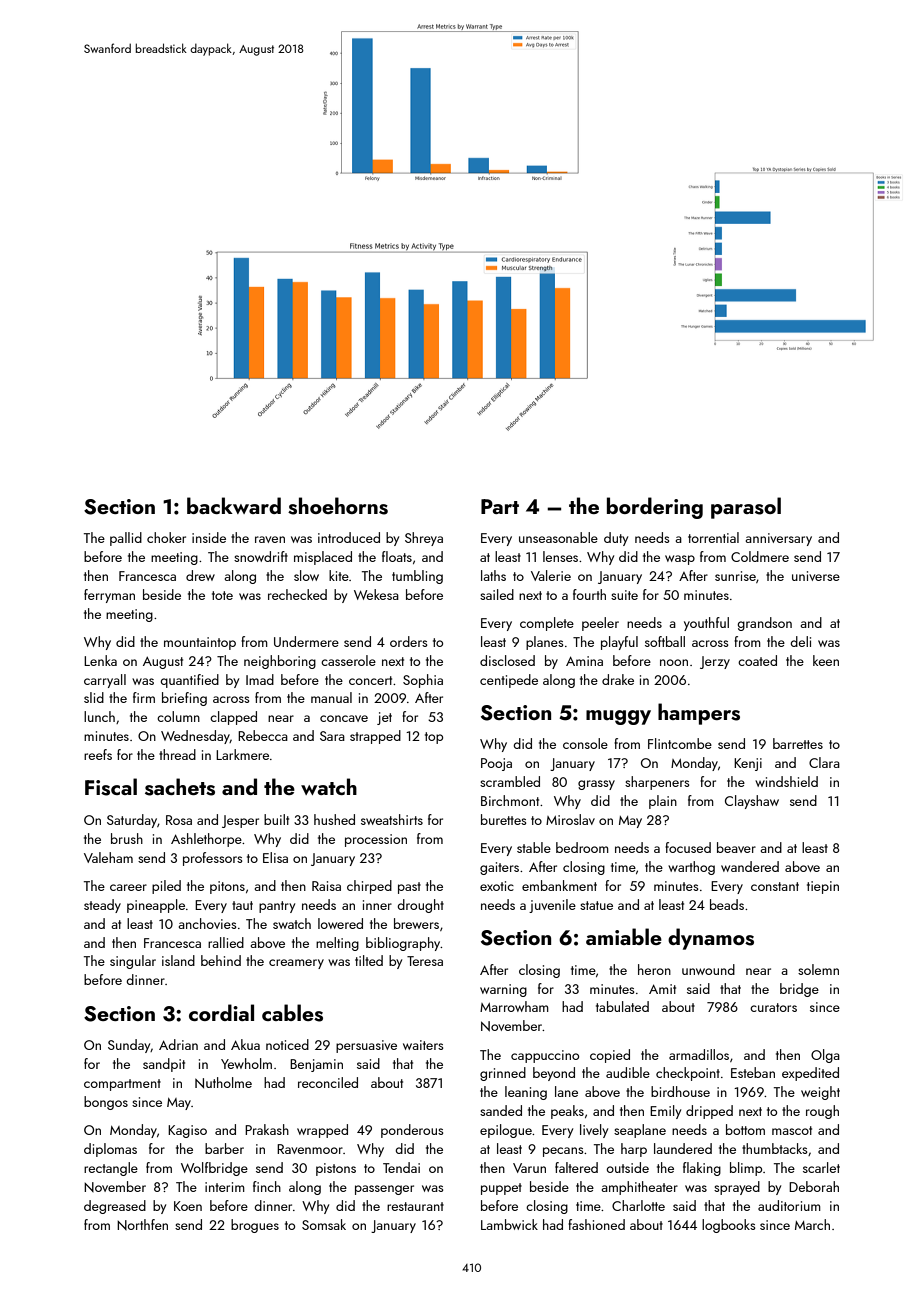  Describe the element at coordinates (156, 906) in the page. I see `pineapple` at that location.
